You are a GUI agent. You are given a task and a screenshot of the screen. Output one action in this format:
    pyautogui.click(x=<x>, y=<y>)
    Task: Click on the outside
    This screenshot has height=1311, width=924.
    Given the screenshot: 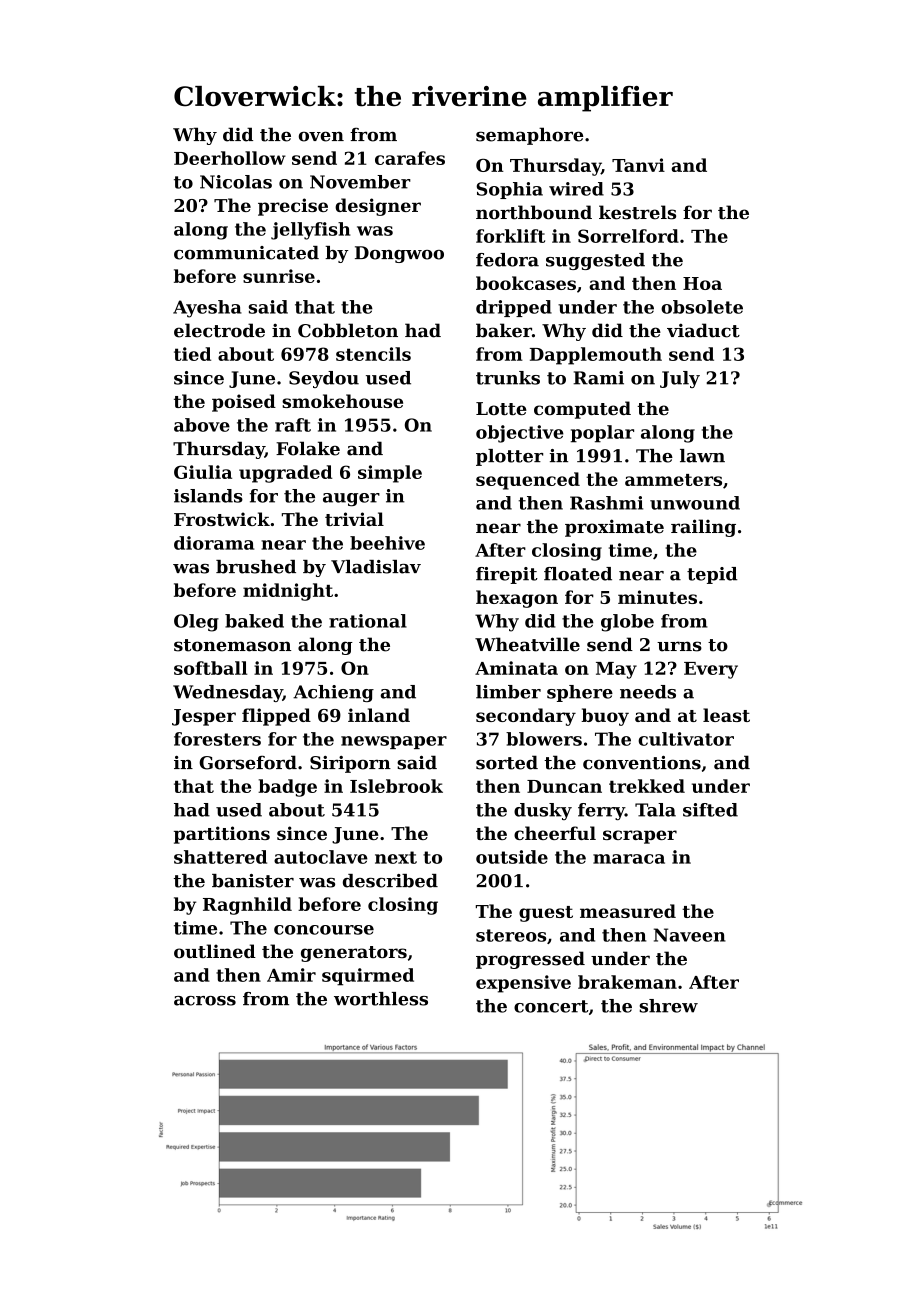 What is the action you would take?
    pyautogui.click(x=512, y=857)
